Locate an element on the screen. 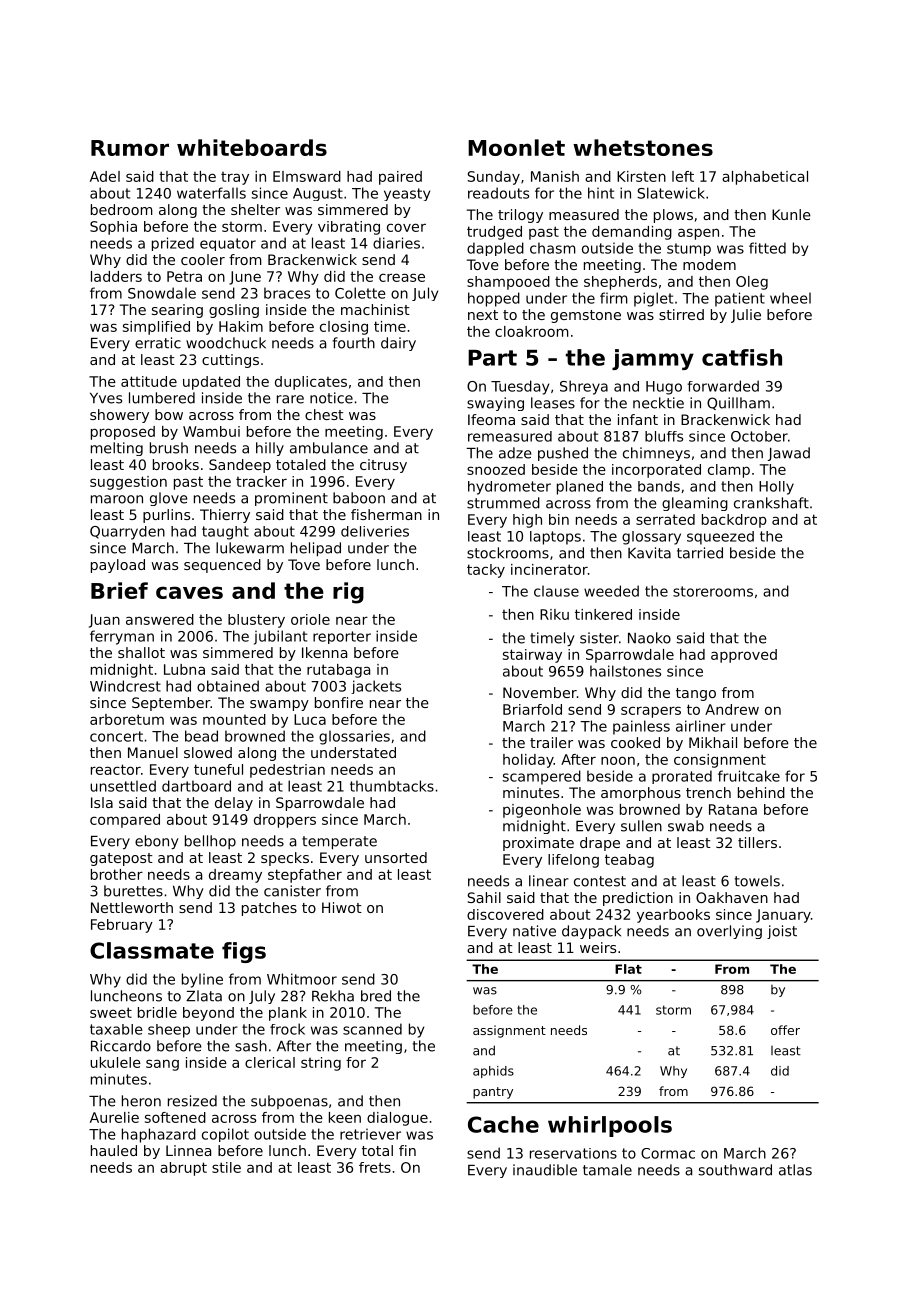 The height and width of the screenshot is (1316, 908). abrupt is located at coordinates (183, 1169).
